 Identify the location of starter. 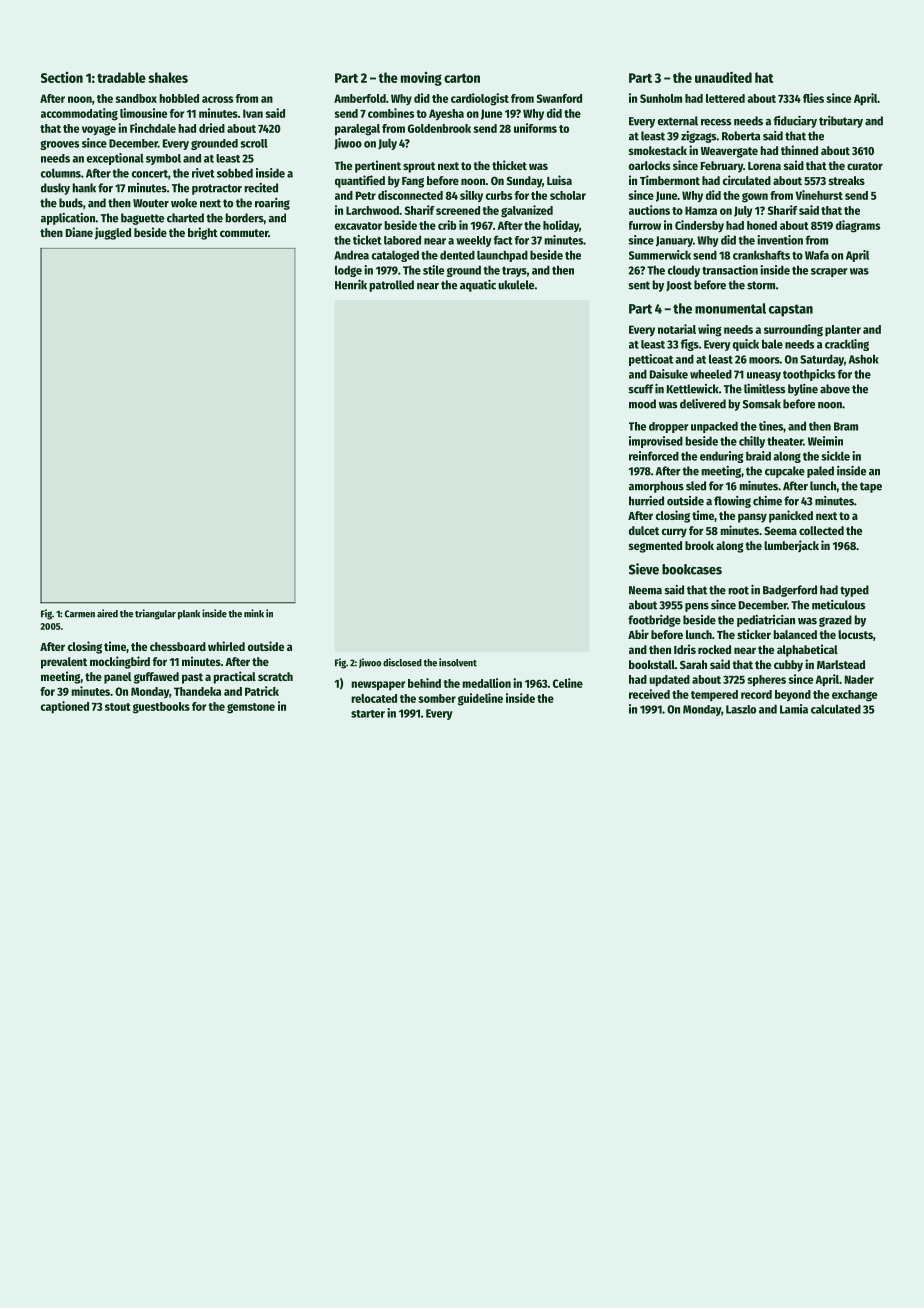
(368, 714).
